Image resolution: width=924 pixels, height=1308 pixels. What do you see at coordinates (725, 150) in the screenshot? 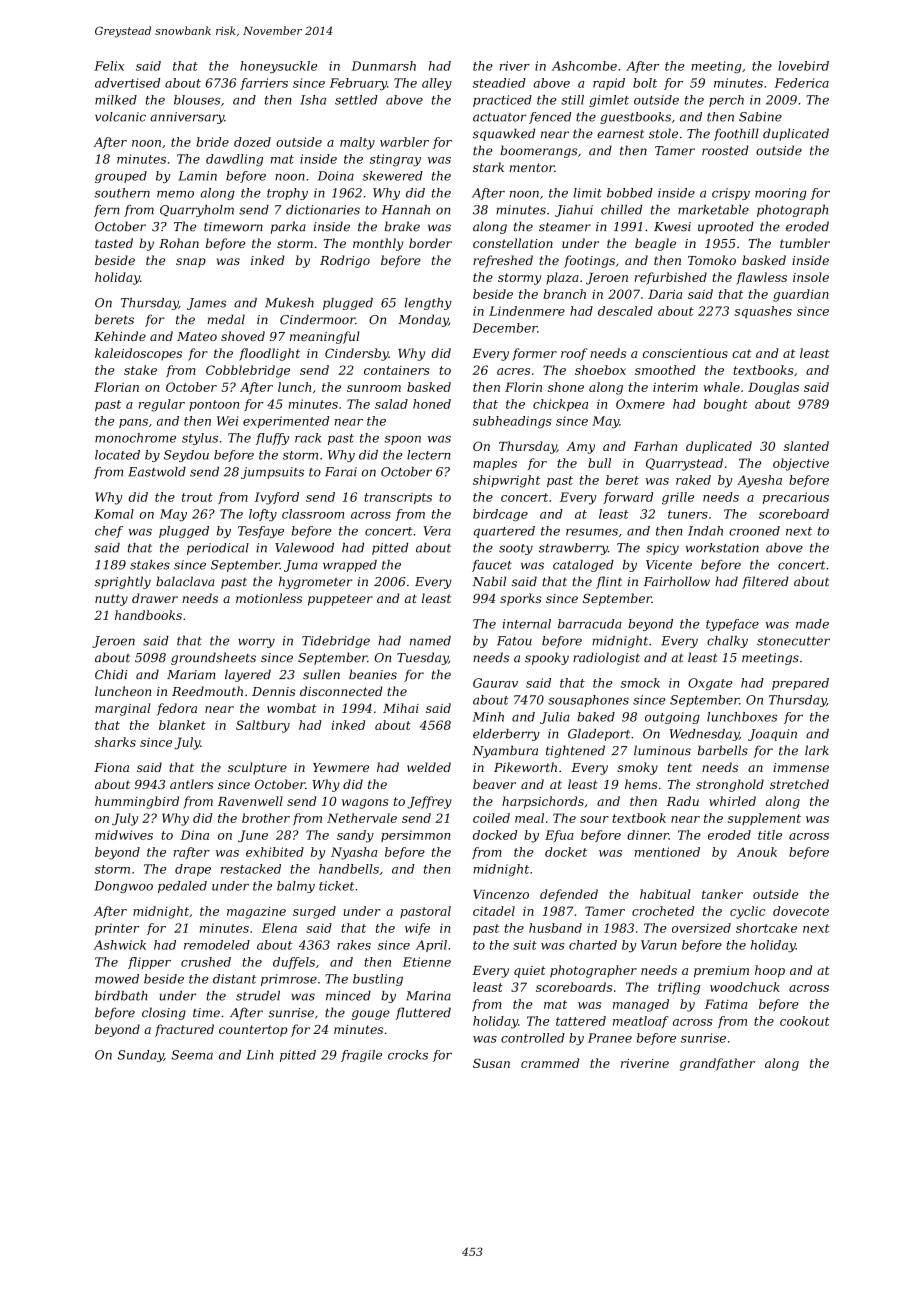
I see `roosted` at bounding box center [725, 150].
